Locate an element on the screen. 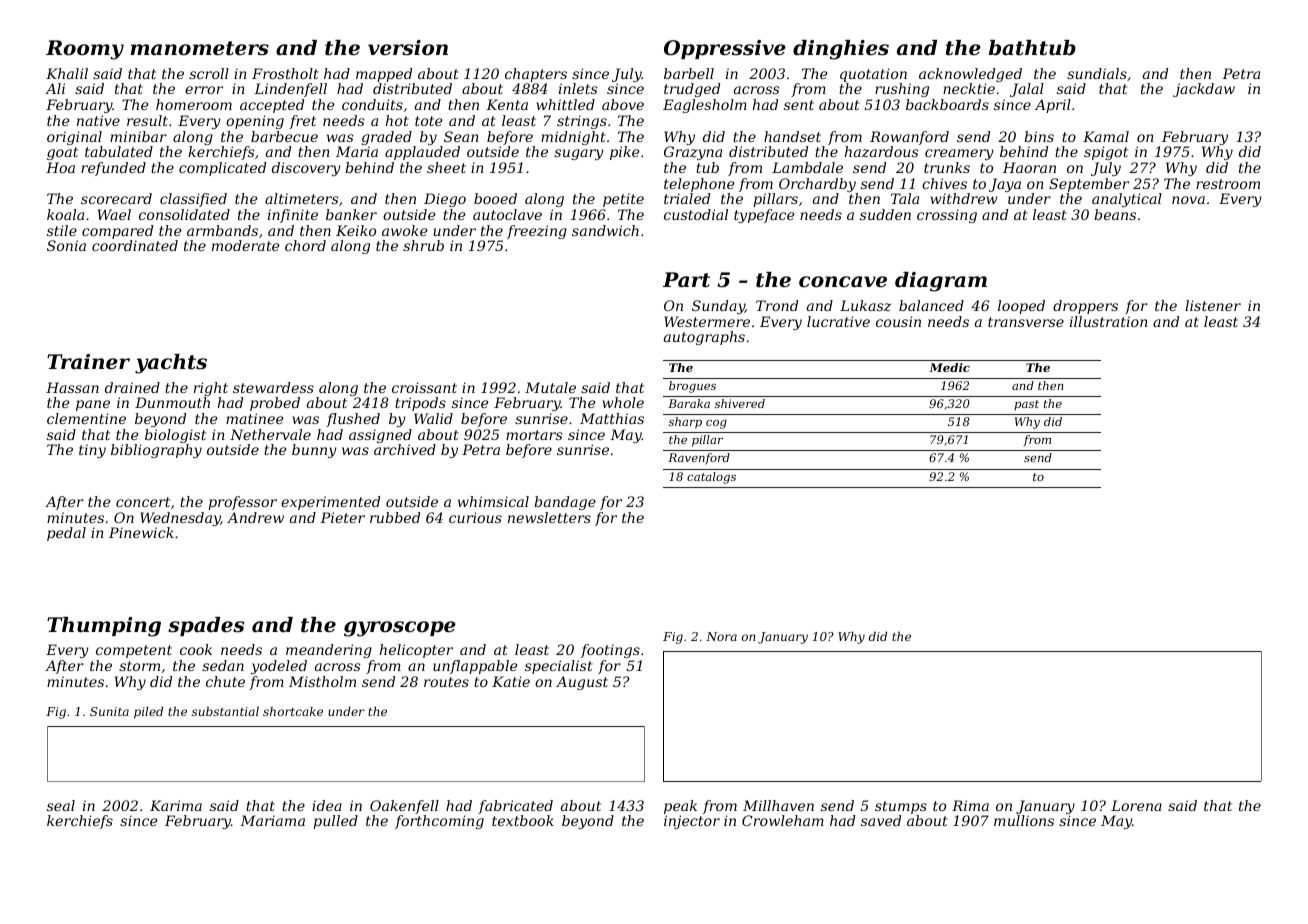 The width and height of the screenshot is (1308, 924). telephone is located at coordinates (699, 185).
